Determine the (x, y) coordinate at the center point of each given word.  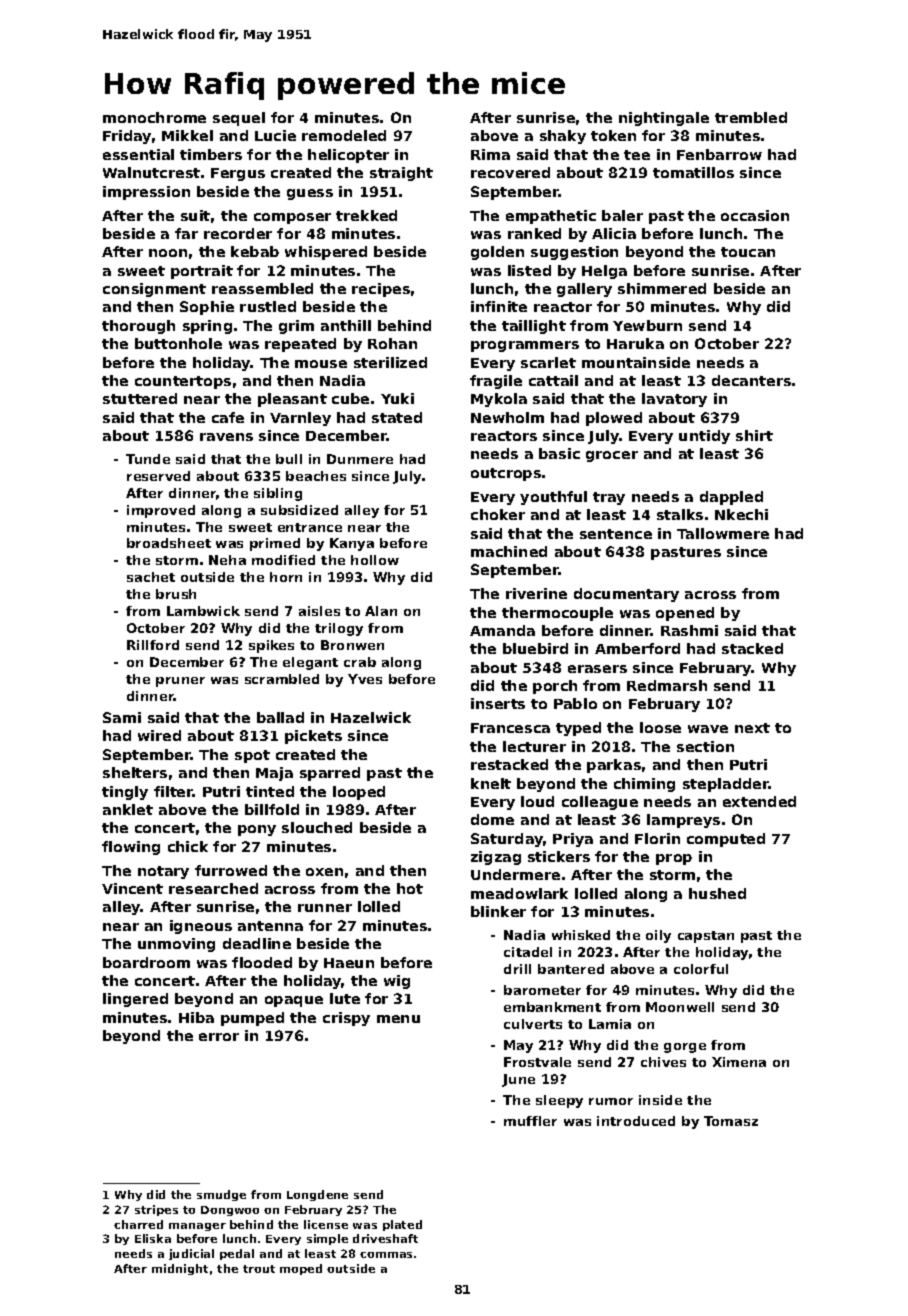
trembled (751, 117)
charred (138, 1224)
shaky (563, 137)
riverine (536, 593)
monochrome (154, 117)
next (752, 728)
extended (759, 801)
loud (537, 801)
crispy (346, 1019)
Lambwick (203, 611)
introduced (636, 1121)
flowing (131, 848)
